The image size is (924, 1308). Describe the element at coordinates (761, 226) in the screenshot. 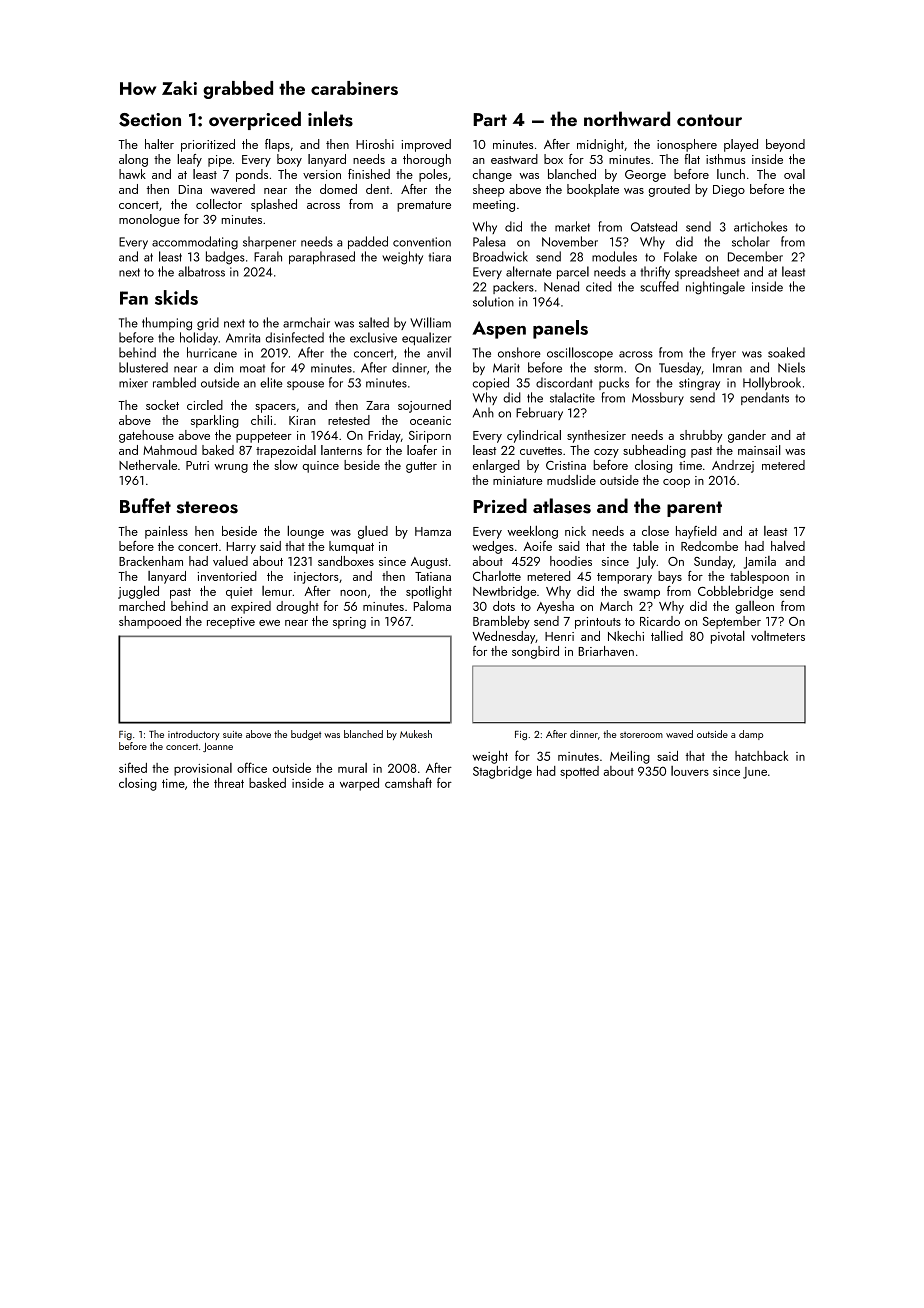

I see `artichokes` at that location.
